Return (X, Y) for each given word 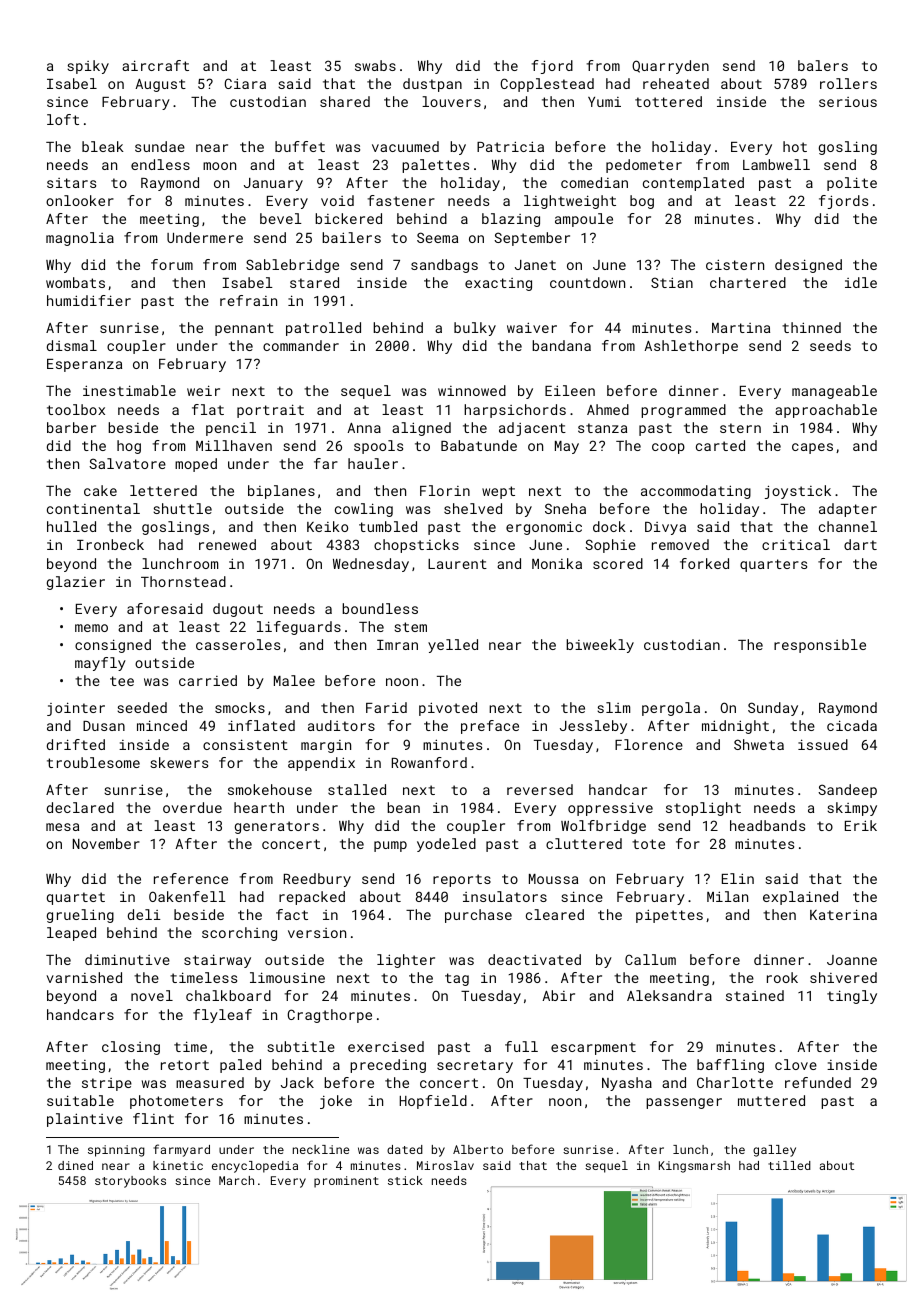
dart (860, 544)
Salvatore (127, 463)
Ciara (245, 83)
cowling (364, 510)
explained (800, 898)
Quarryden (670, 67)
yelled (453, 646)
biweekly (600, 646)
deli (144, 914)
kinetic (178, 1165)
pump (390, 846)
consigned (113, 646)
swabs (375, 65)
